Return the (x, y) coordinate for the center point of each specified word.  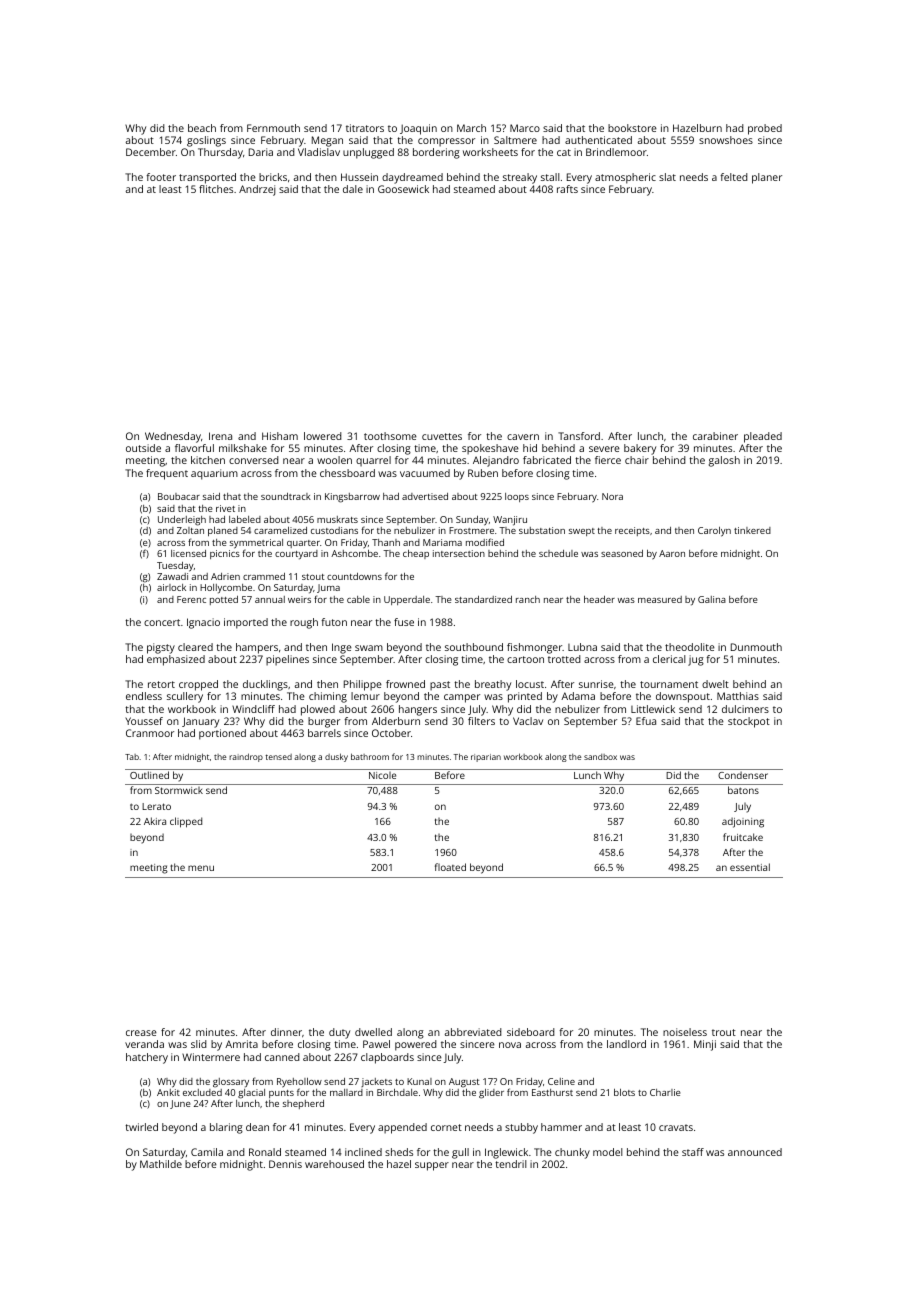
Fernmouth (273, 128)
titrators (365, 128)
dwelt (715, 684)
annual (270, 599)
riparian (486, 758)
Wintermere (211, 1057)
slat (667, 177)
